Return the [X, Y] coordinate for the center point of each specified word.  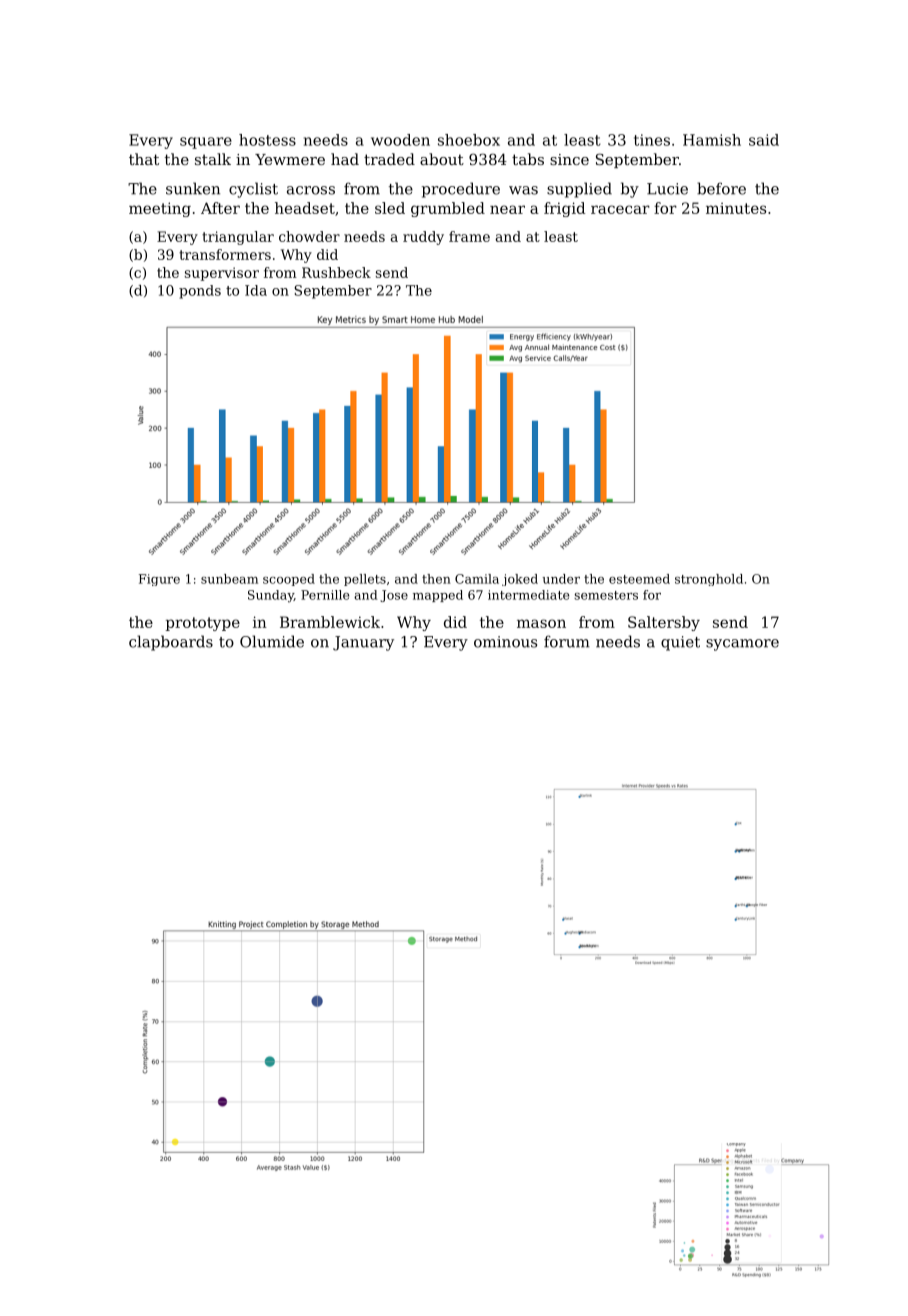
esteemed [639, 579]
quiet [680, 643]
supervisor [222, 274]
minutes [736, 208]
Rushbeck [336, 272]
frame [469, 236]
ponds [200, 292]
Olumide [272, 641]
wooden [400, 140]
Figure [159, 580]
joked [520, 580]
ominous [505, 642]
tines [652, 140]
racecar [620, 209]
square [206, 143]
